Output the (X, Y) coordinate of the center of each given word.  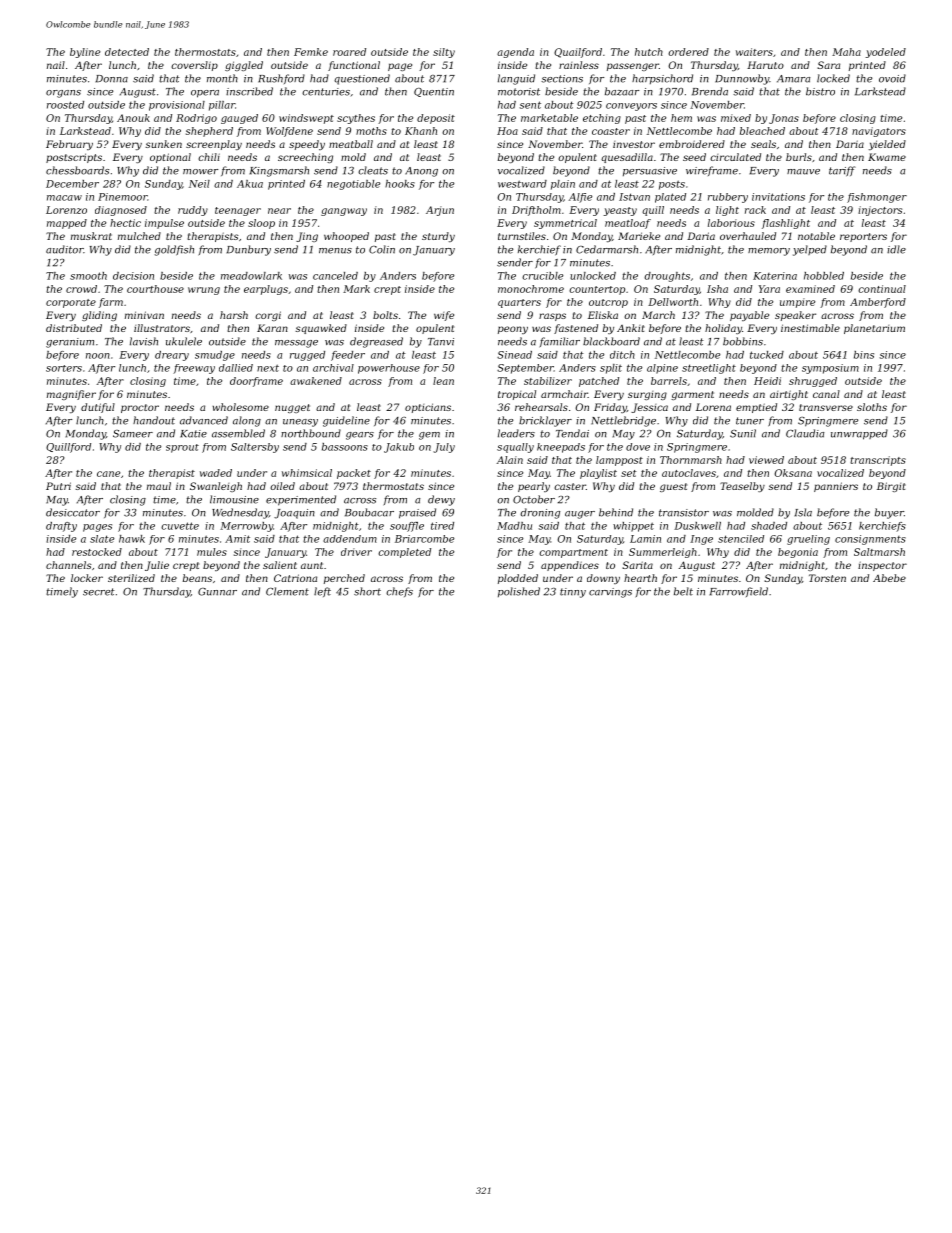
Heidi (767, 381)
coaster (611, 131)
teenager (238, 211)
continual (882, 289)
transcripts (878, 461)
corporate (71, 303)
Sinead (514, 355)
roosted (65, 105)
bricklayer (545, 421)
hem (681, 118)
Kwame (887, 157)
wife (444, 316)
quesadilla (627, 158)
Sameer (133, 434)
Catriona (295, 578)
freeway (194, 369)
